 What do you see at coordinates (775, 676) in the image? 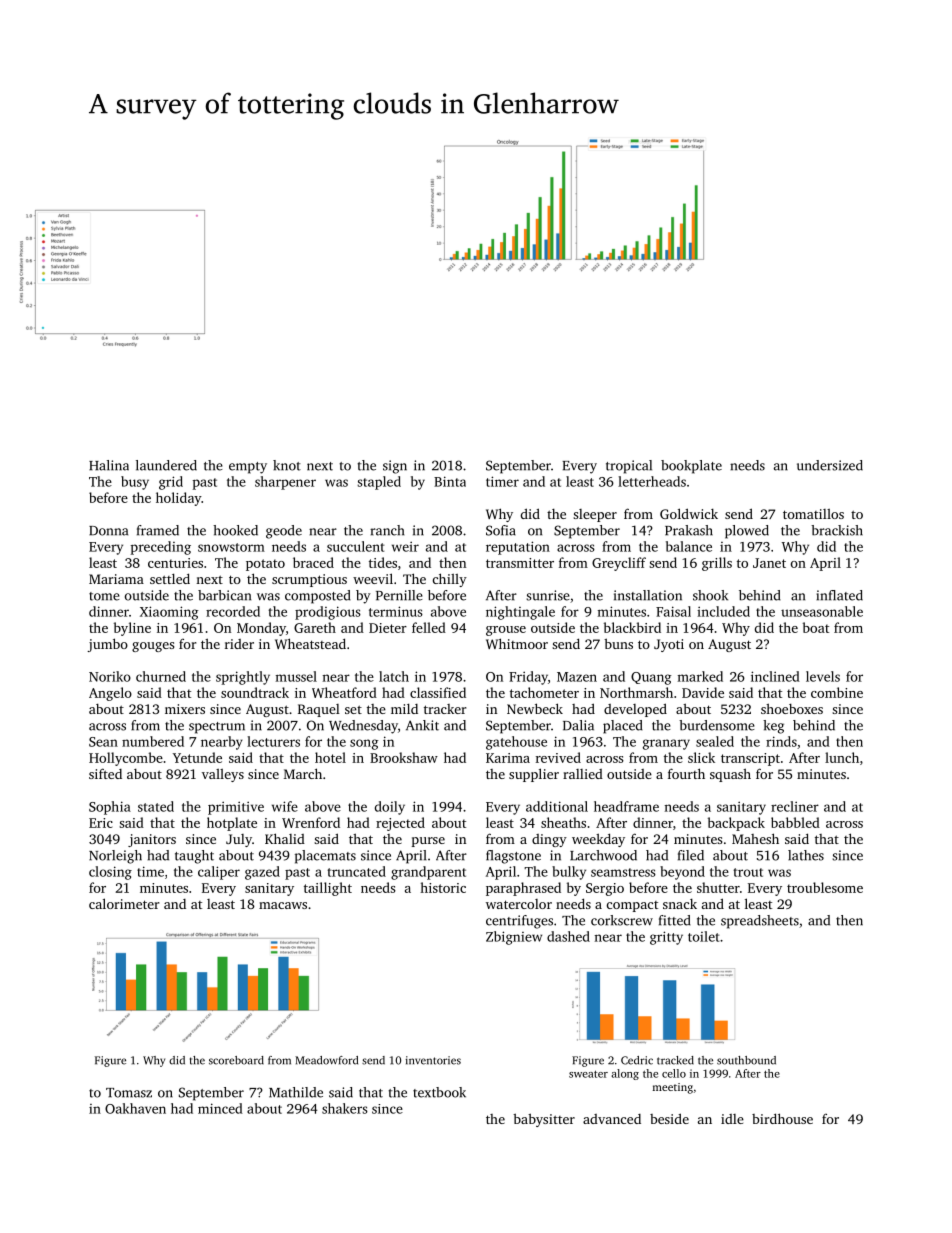
I see `inclined` at bounding box center [775, 676].
